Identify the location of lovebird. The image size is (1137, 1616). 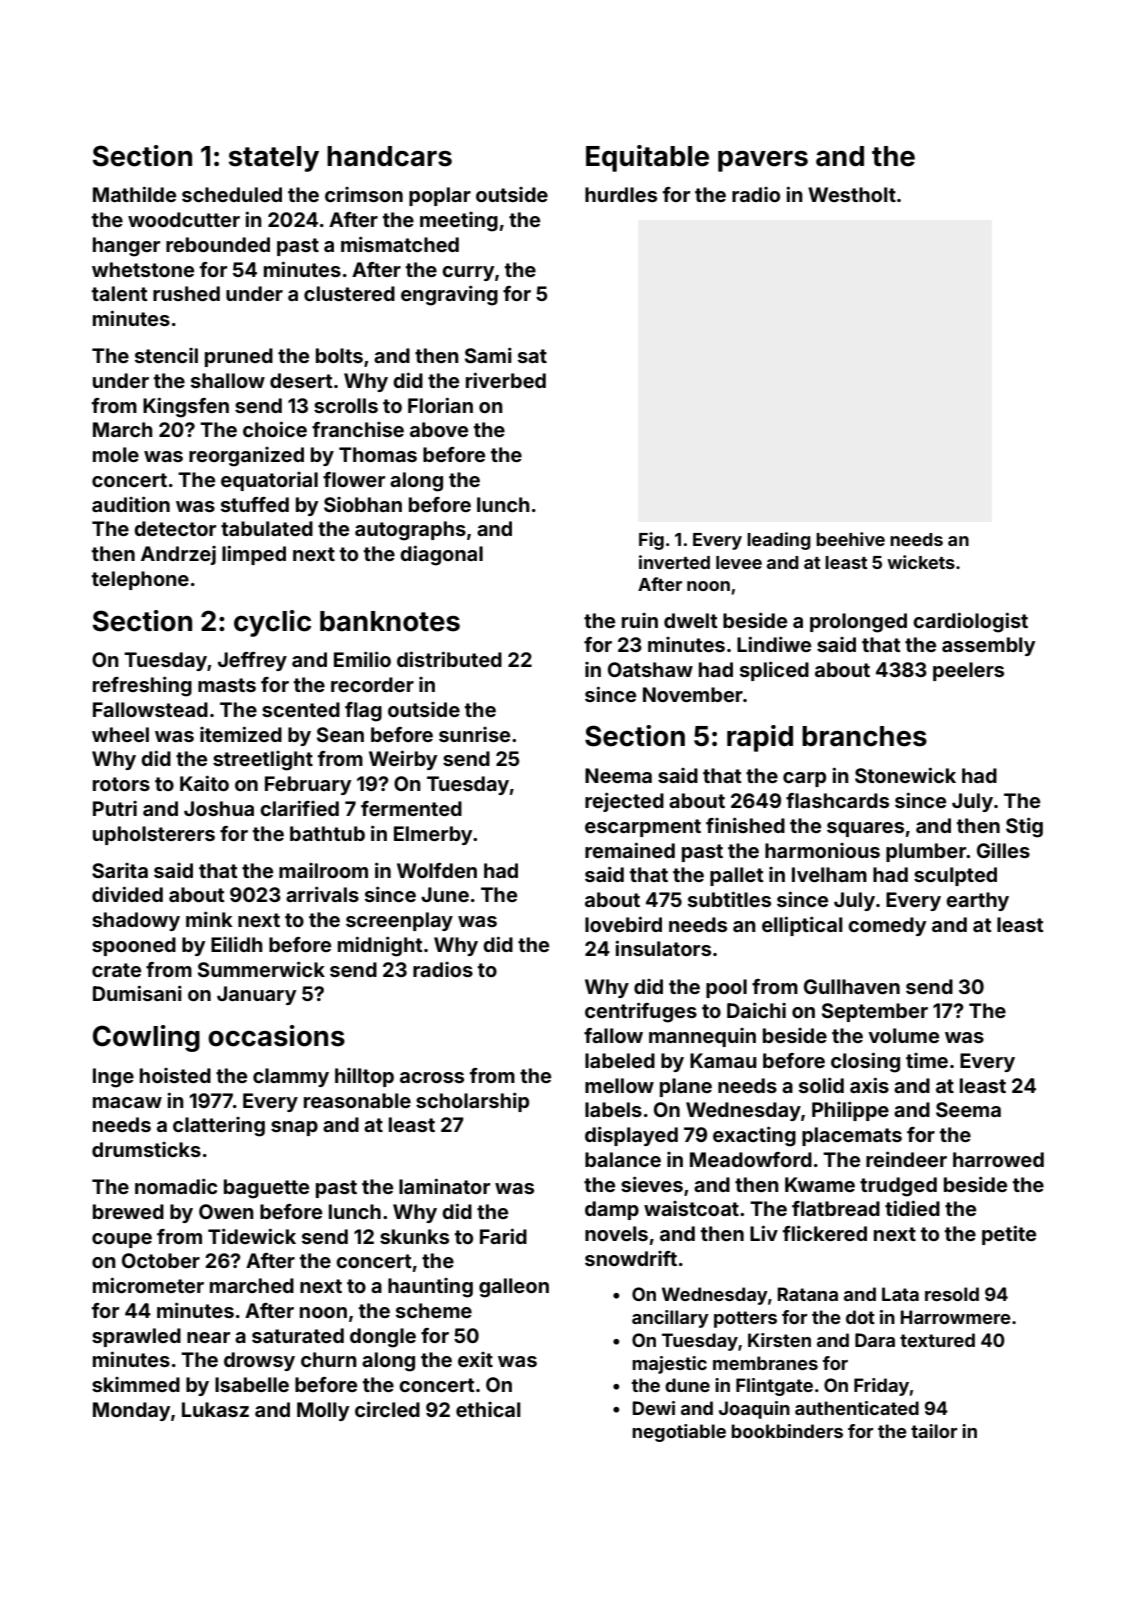
(623, 924).
